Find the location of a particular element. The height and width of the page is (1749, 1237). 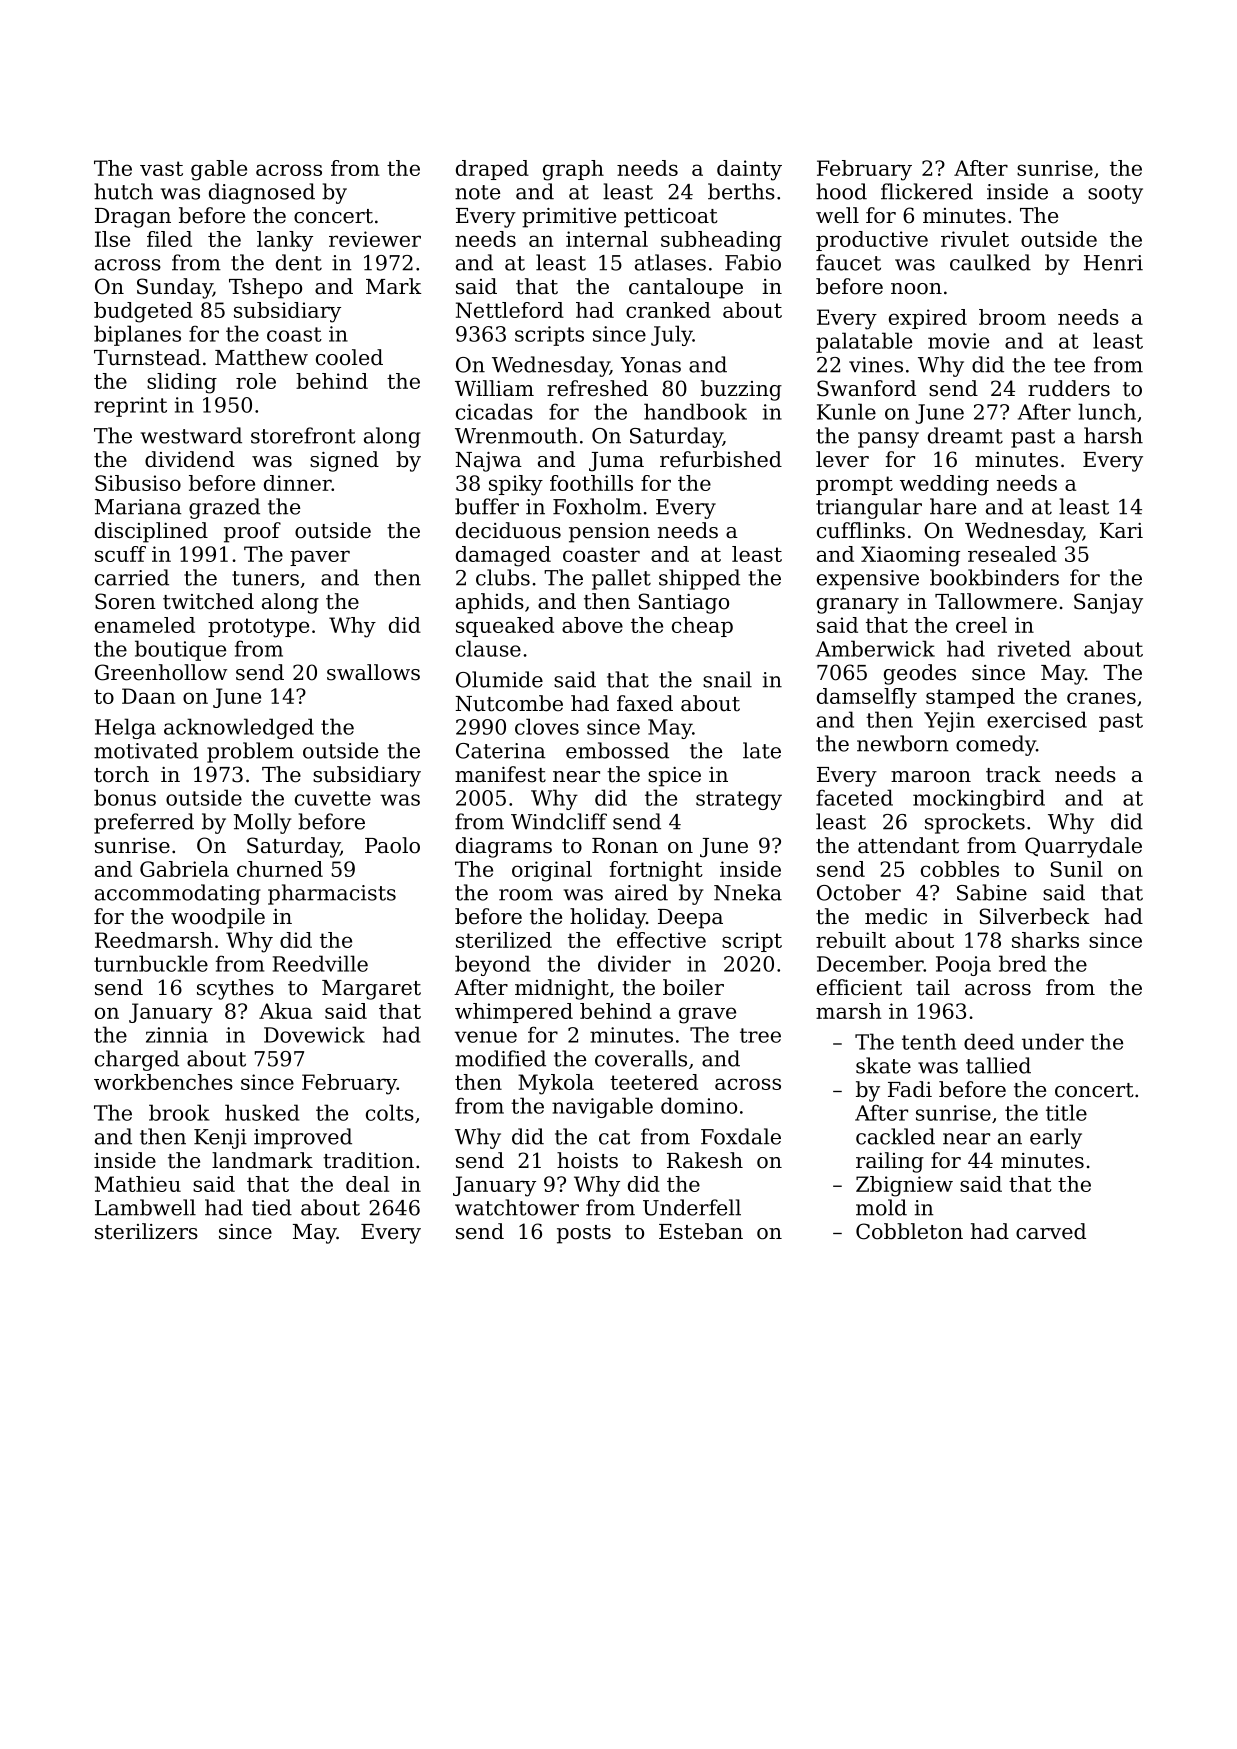

watchtower is located at coordinates (517, 1207).
